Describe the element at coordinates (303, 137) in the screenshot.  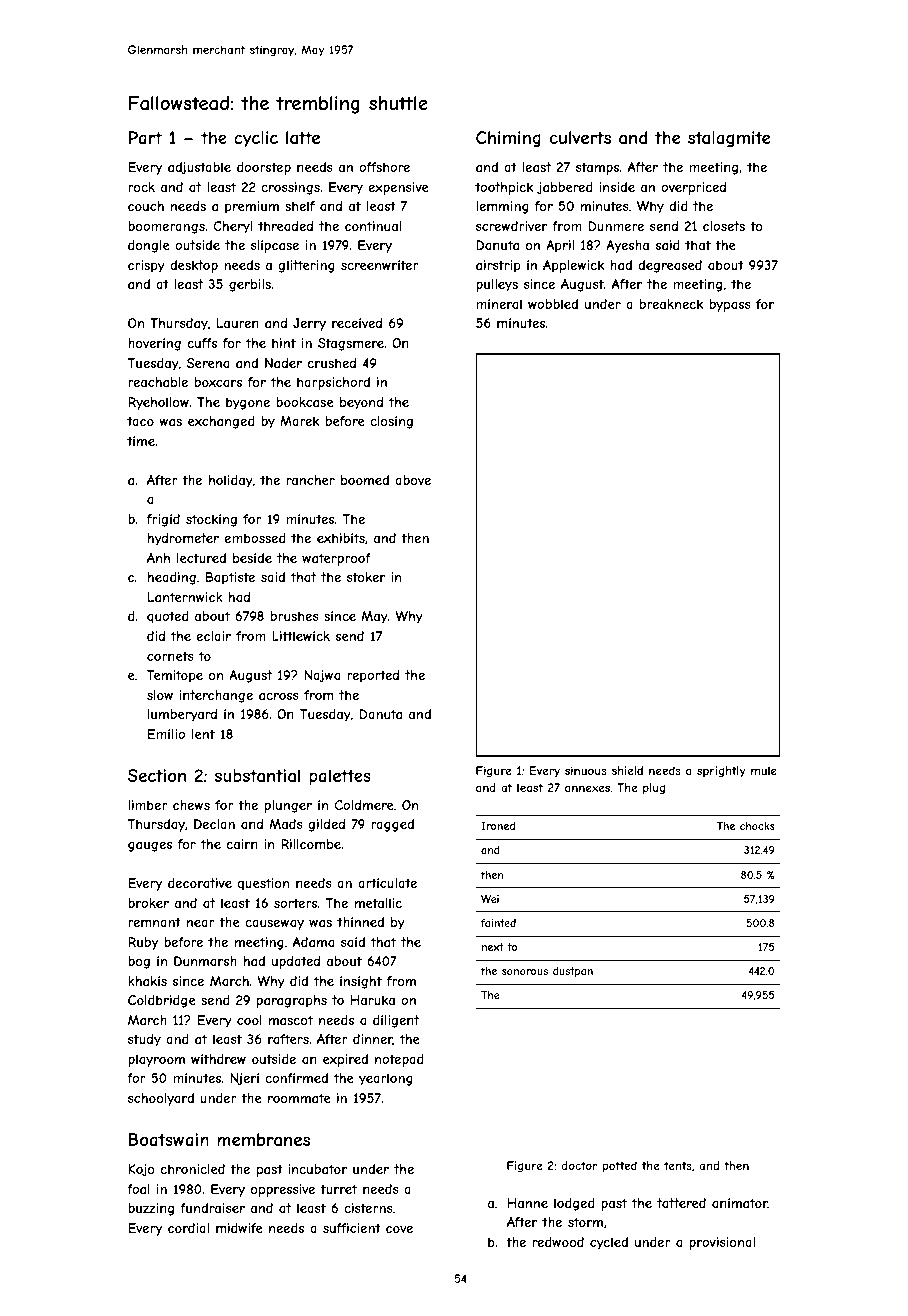
I see `latte` at that location.
